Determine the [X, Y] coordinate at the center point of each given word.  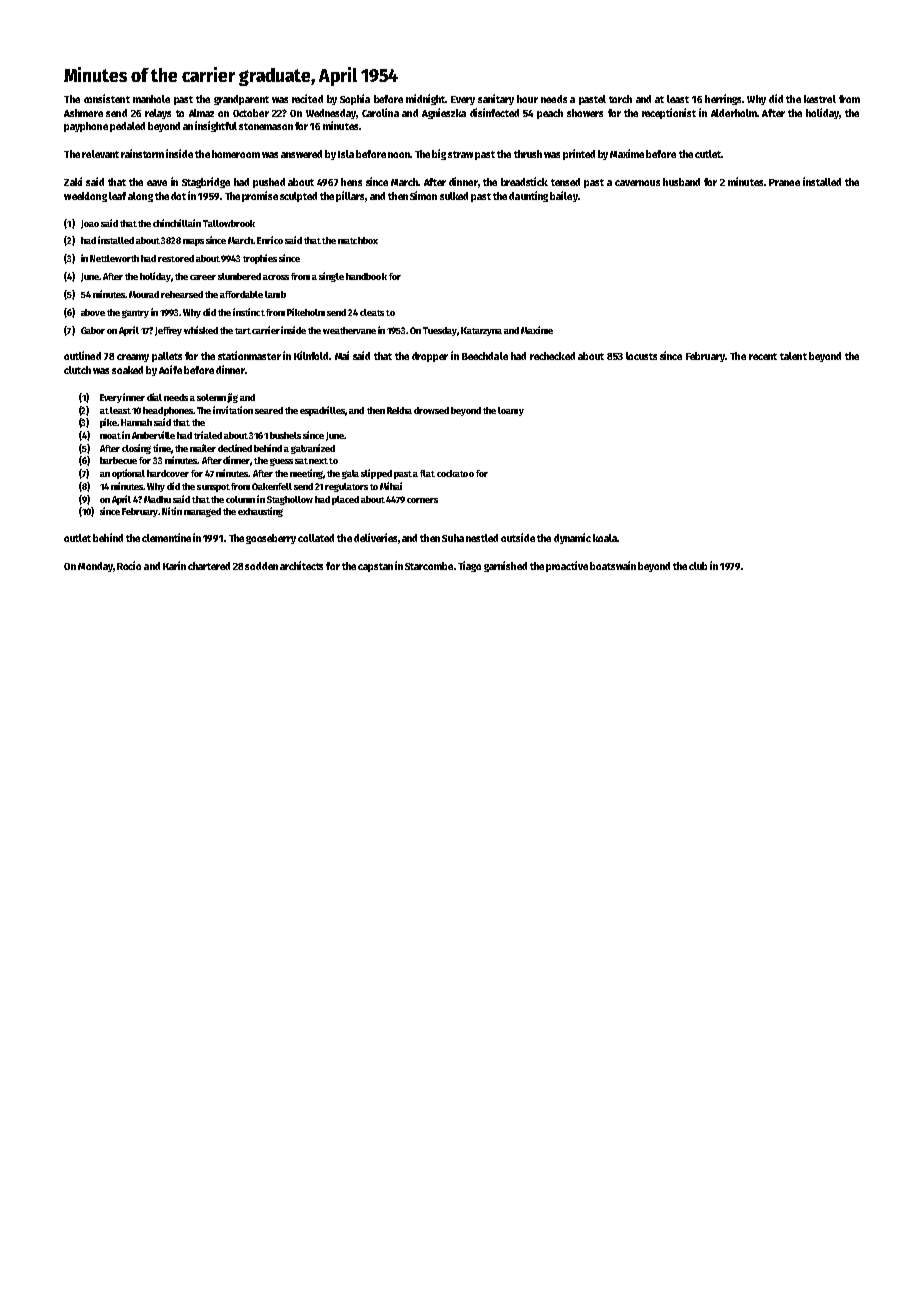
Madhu [157, 499]
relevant [100, 154]
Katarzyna [481, 331]
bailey [564, 196]
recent [763, 356]
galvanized [313, 449]
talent [793, 356]
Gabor [93, 330]
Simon [423, 195]
